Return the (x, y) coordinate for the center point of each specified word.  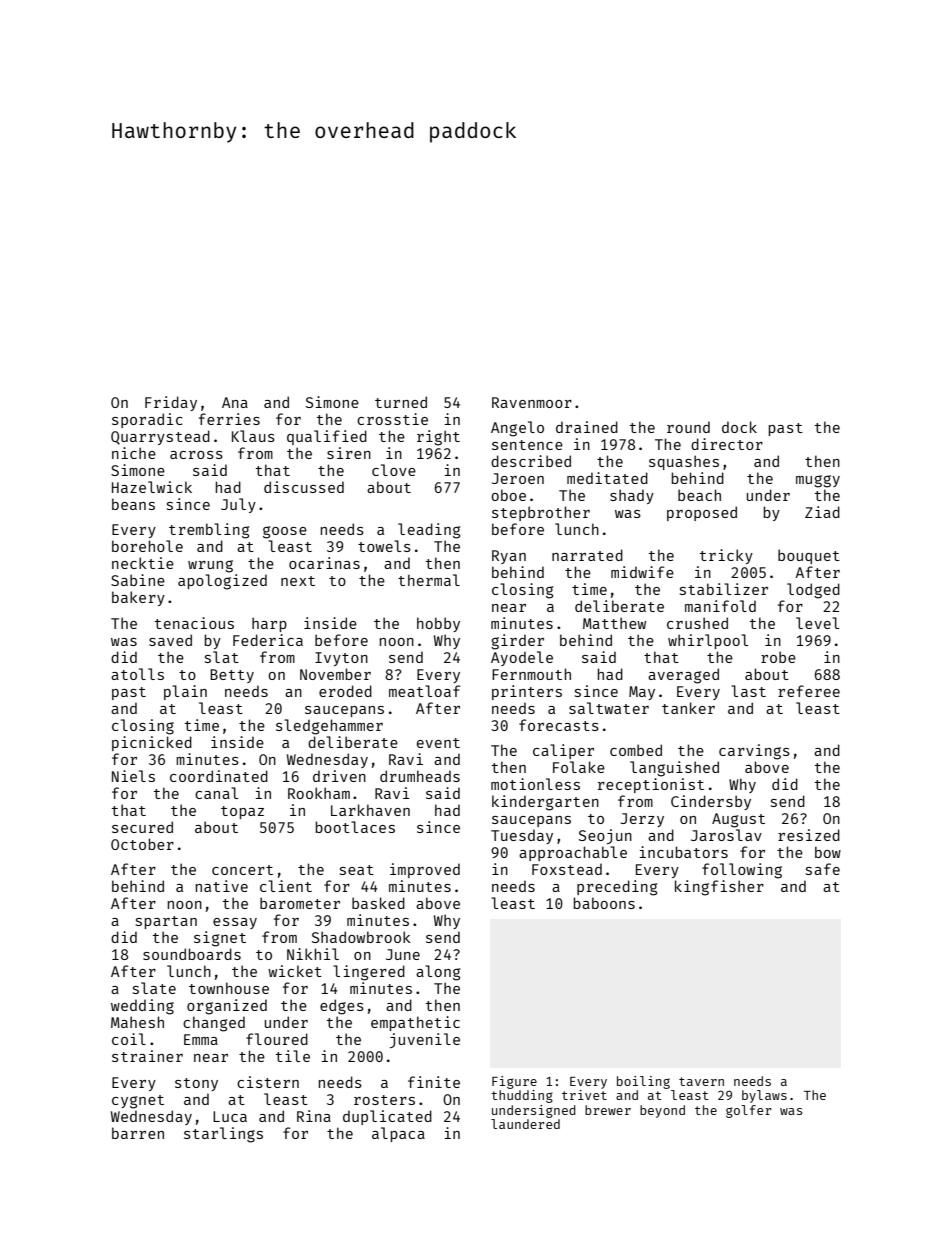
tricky (726, 556)
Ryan (509, 557)
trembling (209, 531)
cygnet (138, 1102)
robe (778, 657)
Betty (232, 676)
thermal (429, 580)
